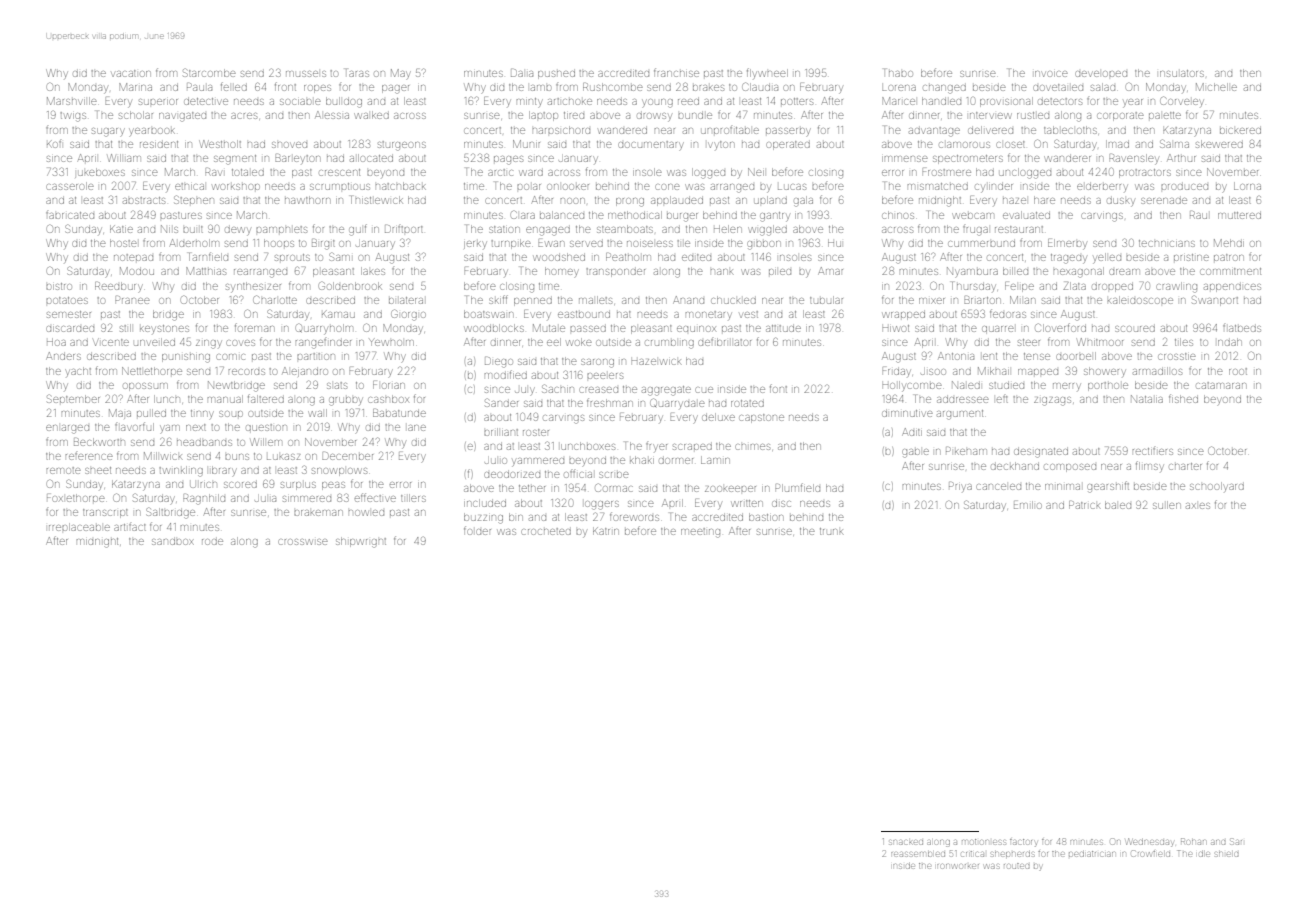 This image has width=1308, height=924. Describe the element at coordinates (79, 527) in the image. I see `irreplaceable` at that location.
